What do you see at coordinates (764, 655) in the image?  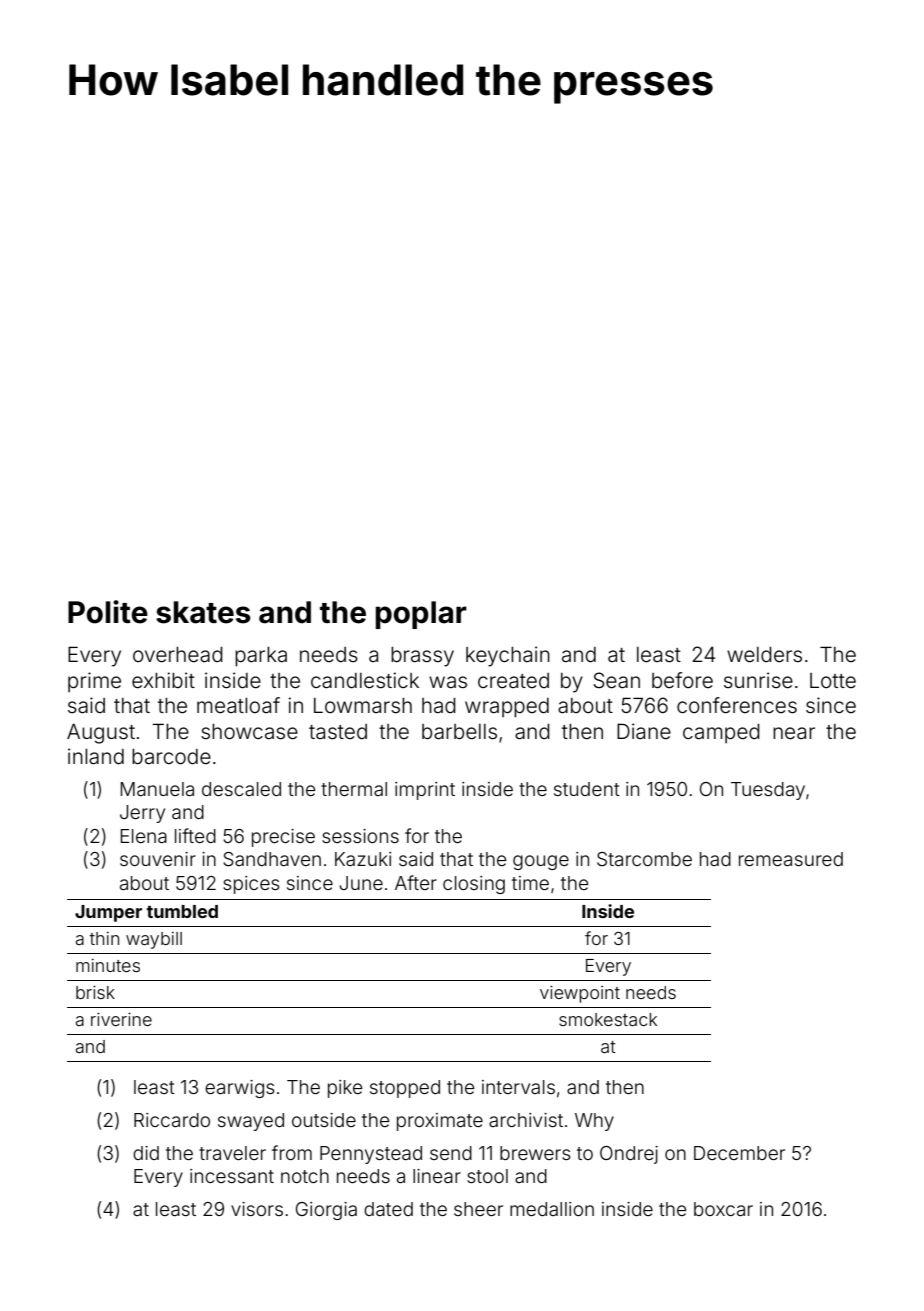 I see `welders` at bounding box center [764, 655].
